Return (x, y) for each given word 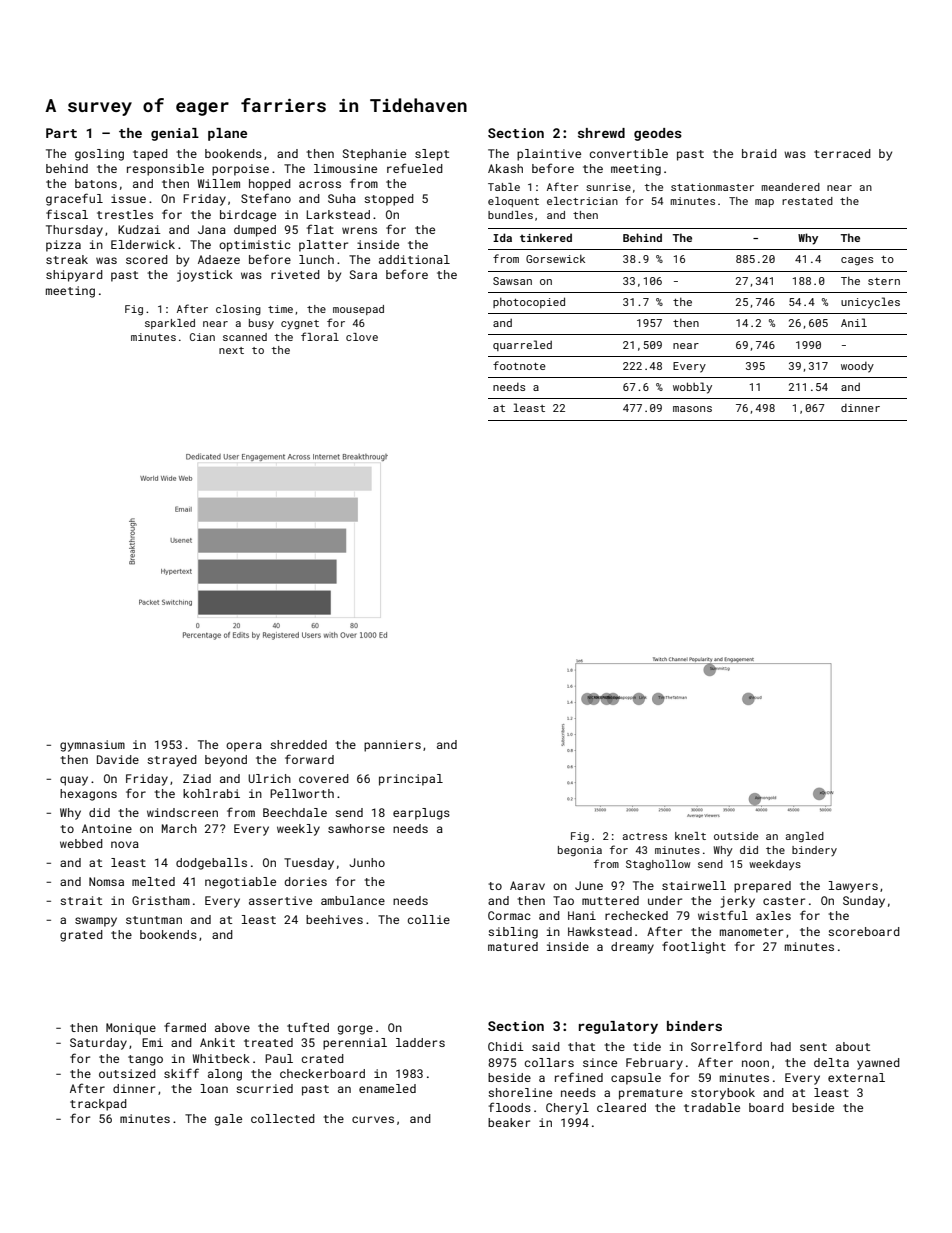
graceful (74, 199)
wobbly (692, 388)
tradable (712, 1107)
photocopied (529, 302)
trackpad (98, 1105)
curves (373, 1119)
